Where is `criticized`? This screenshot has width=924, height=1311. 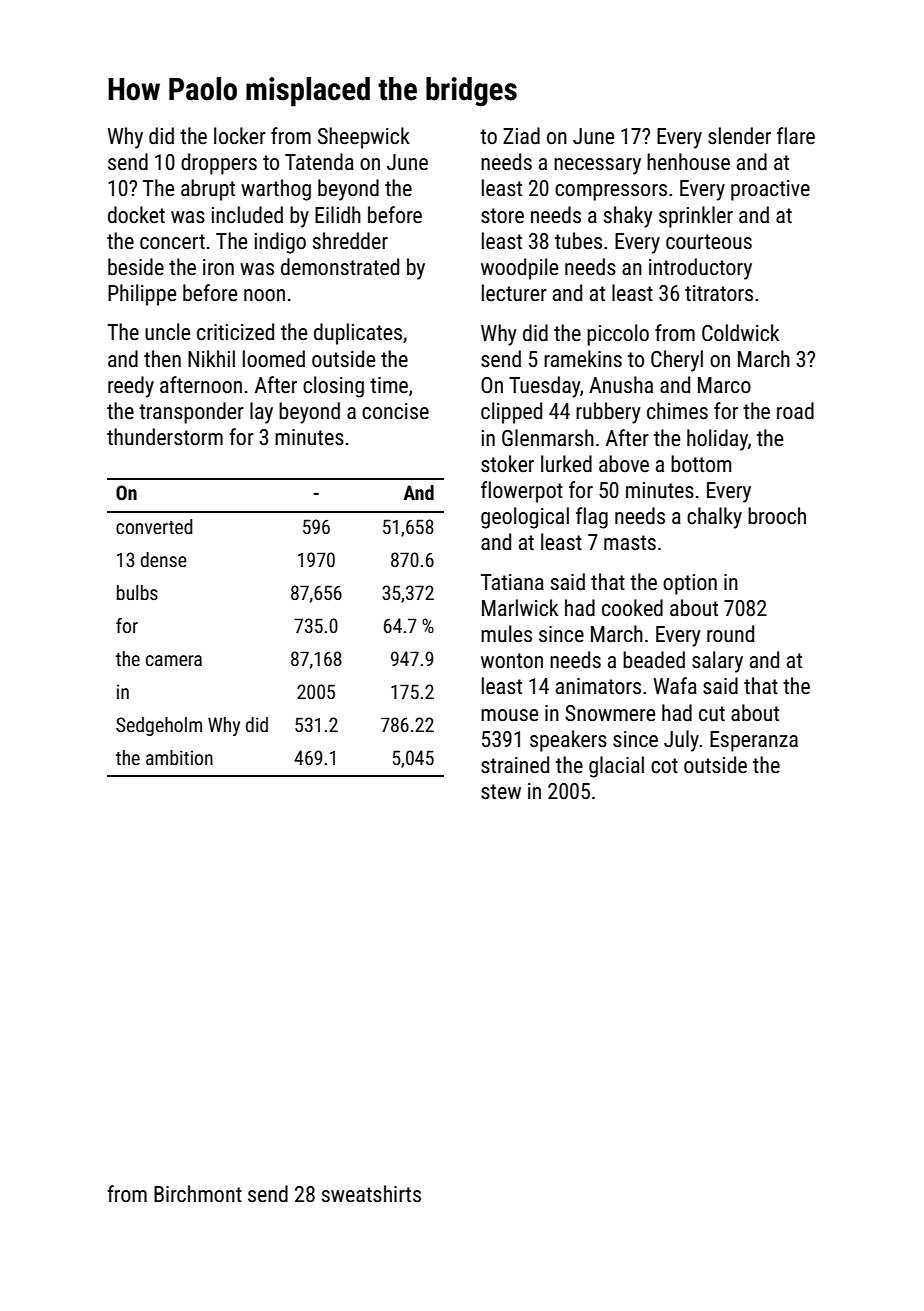
criticized is located at coordinates (235, 332).
